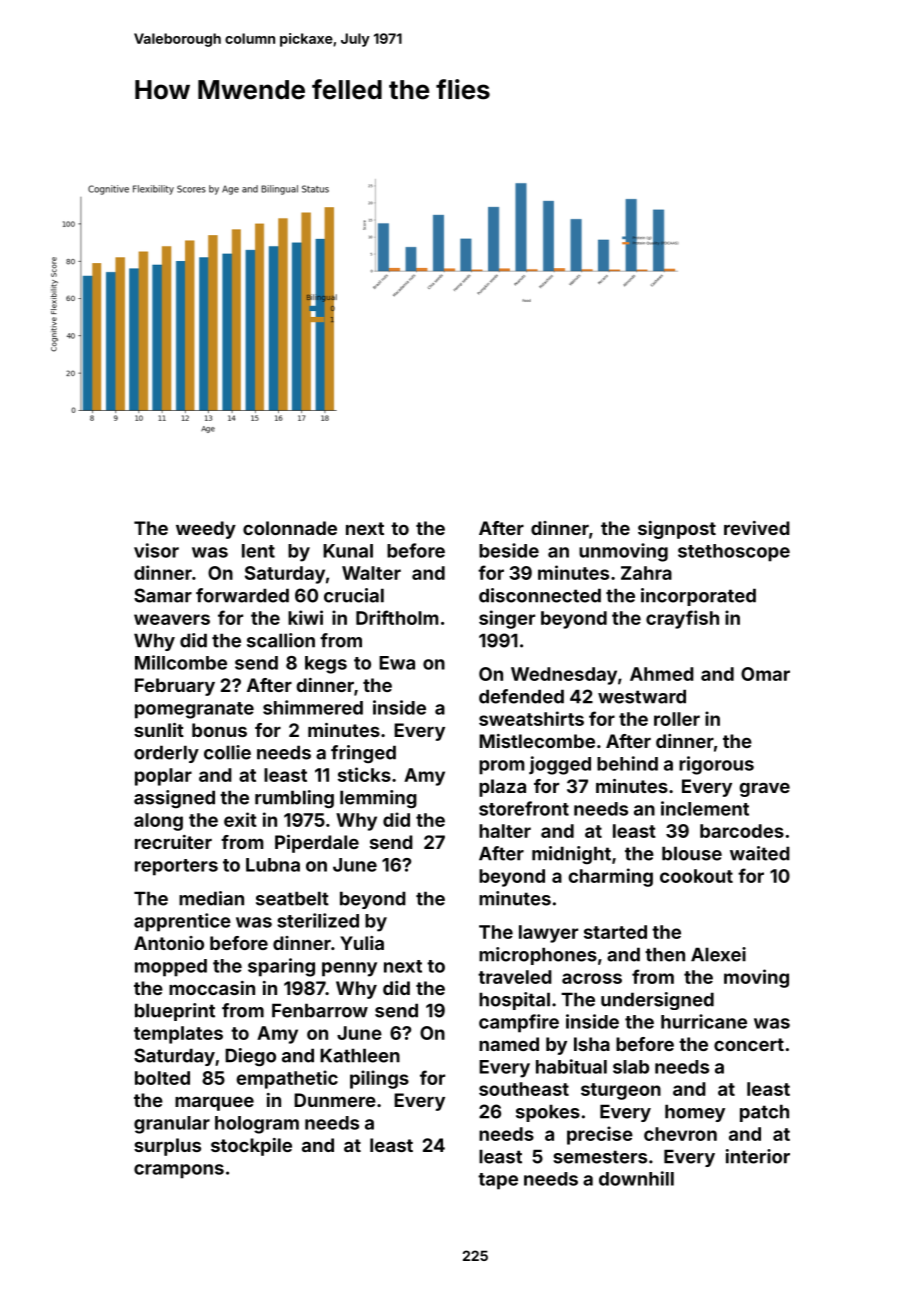 This screenshot has width=924, height=1314. Describe the element at coordinates (273, 865) in the screenshot. I see `Lubna` at that location.
